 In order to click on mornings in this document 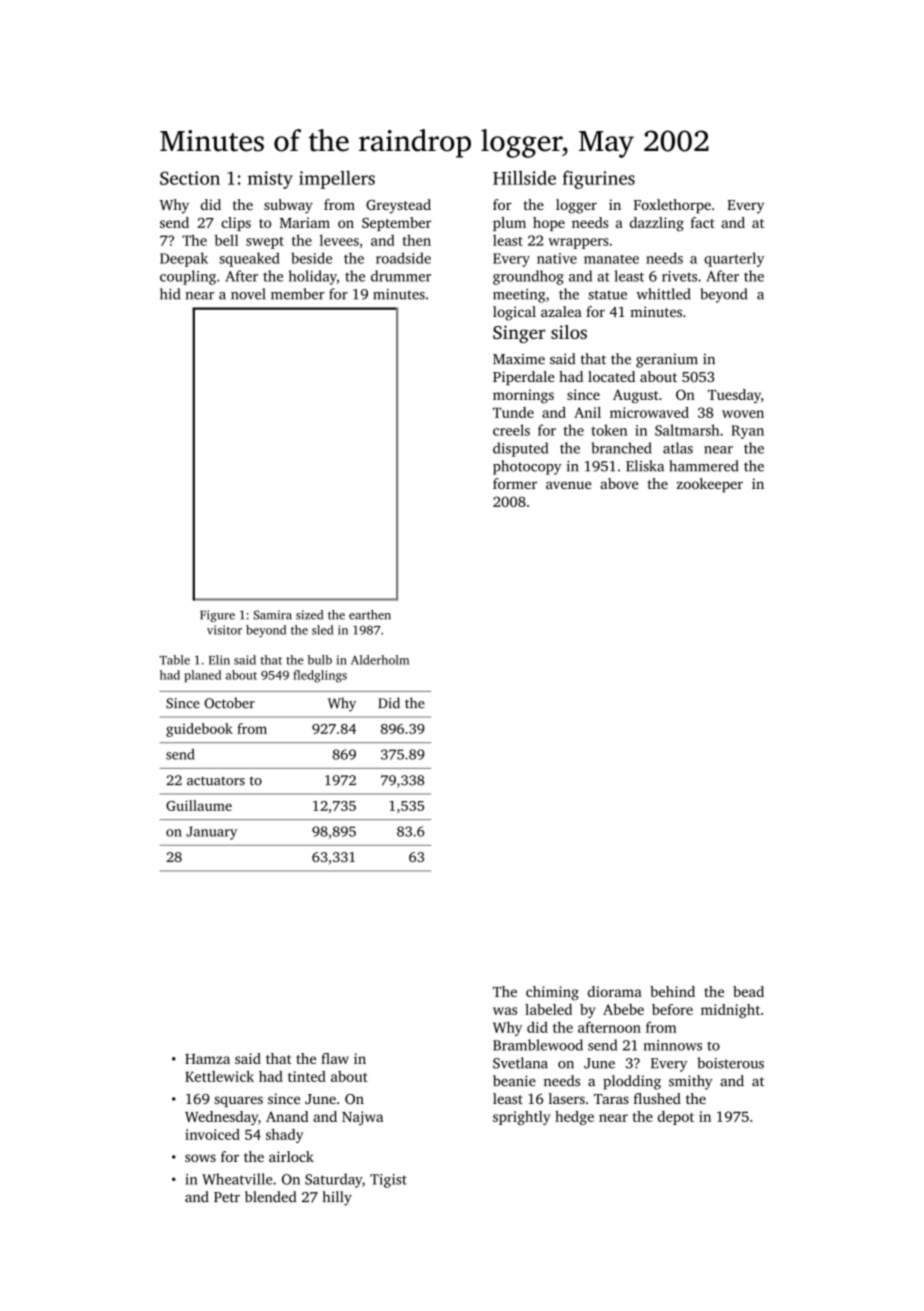, I will do `click(523, 396)`.
